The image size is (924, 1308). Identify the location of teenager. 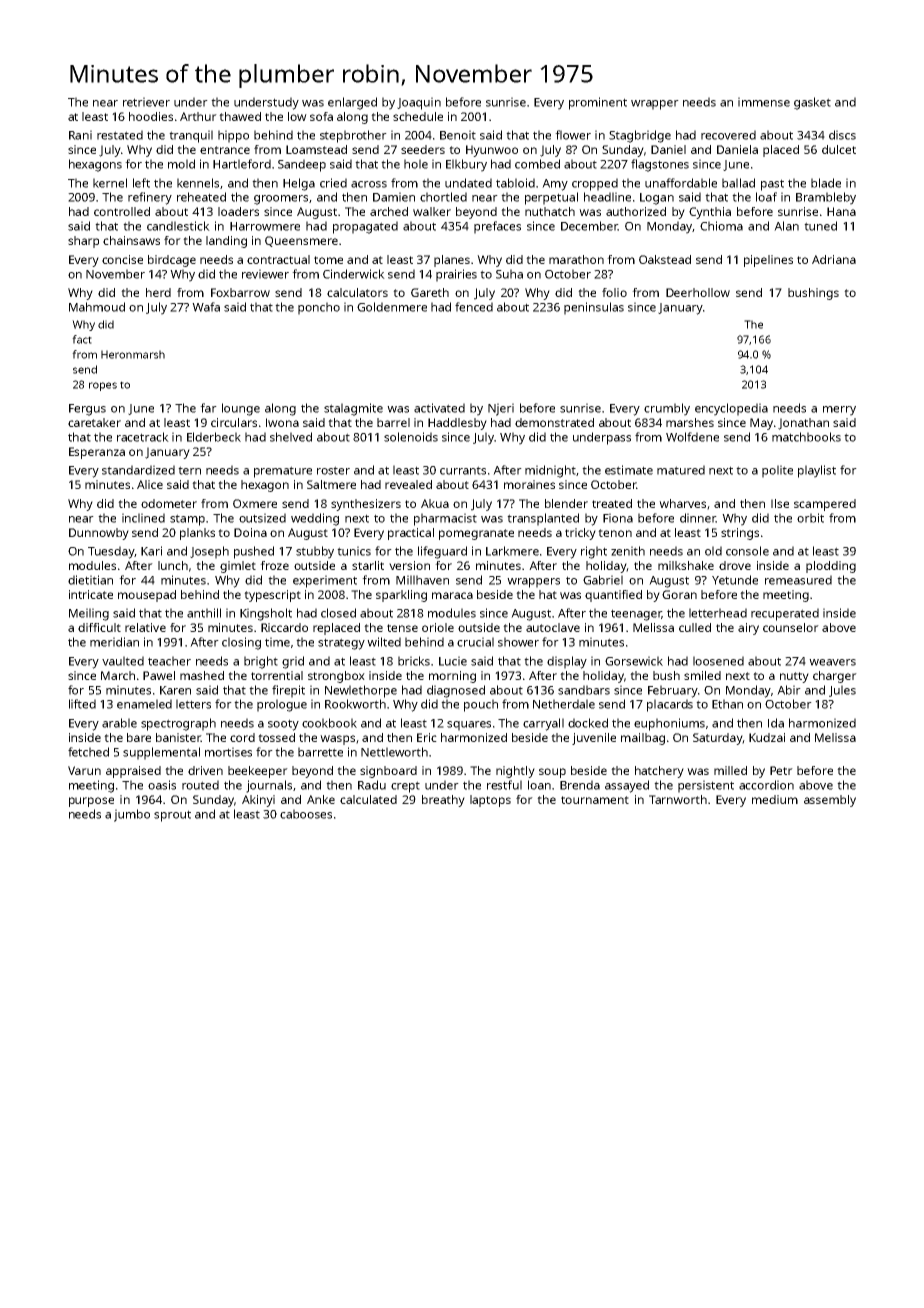
(636, 615).
